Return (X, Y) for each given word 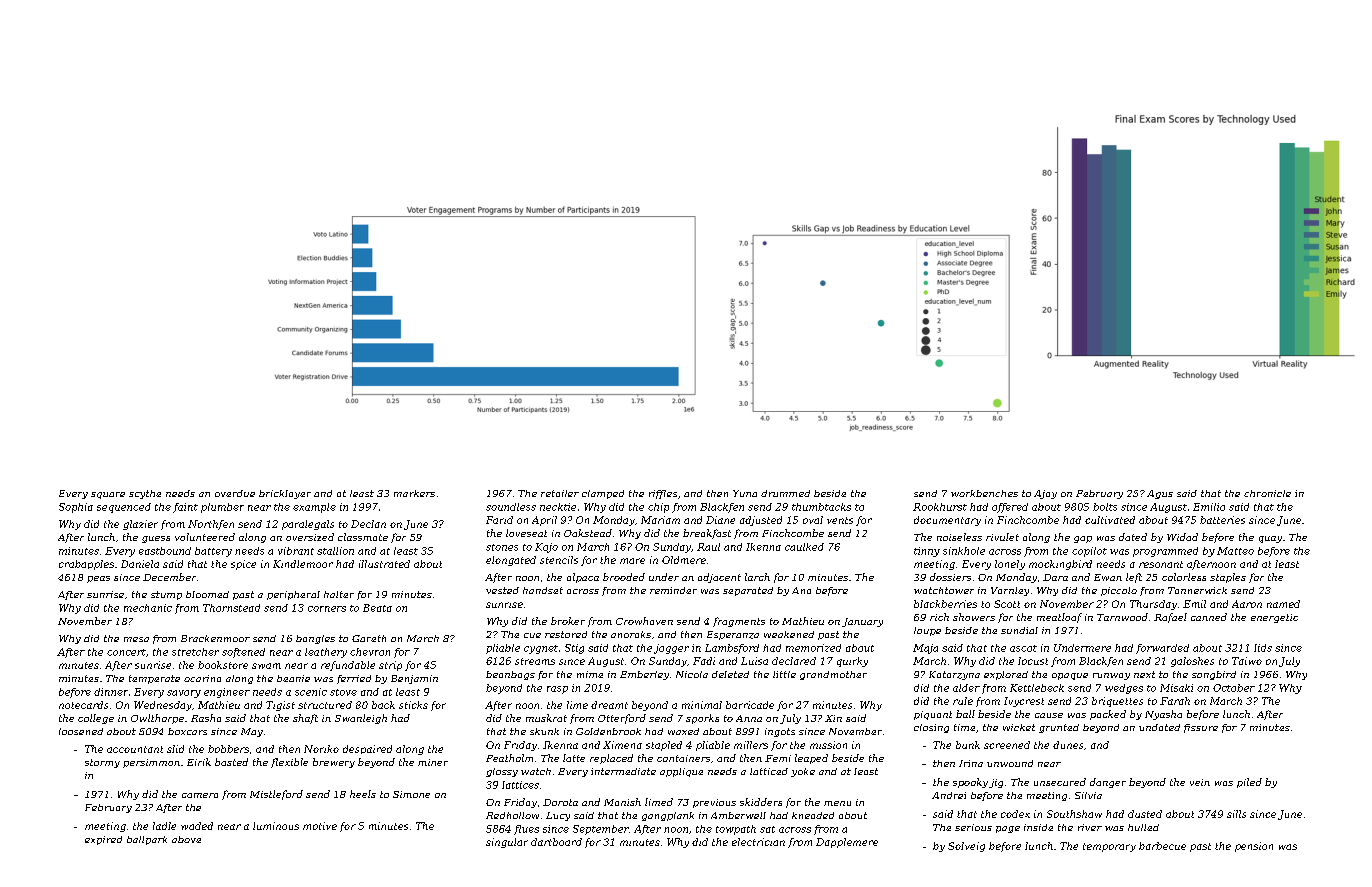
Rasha (206, 718)
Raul (708, 547)
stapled (664, 746)
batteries (1222, 520)
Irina (971, 763)
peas (98, 579)
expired (103, 840)
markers (414, 493)
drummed (785, 493)
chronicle (1267, 493)
